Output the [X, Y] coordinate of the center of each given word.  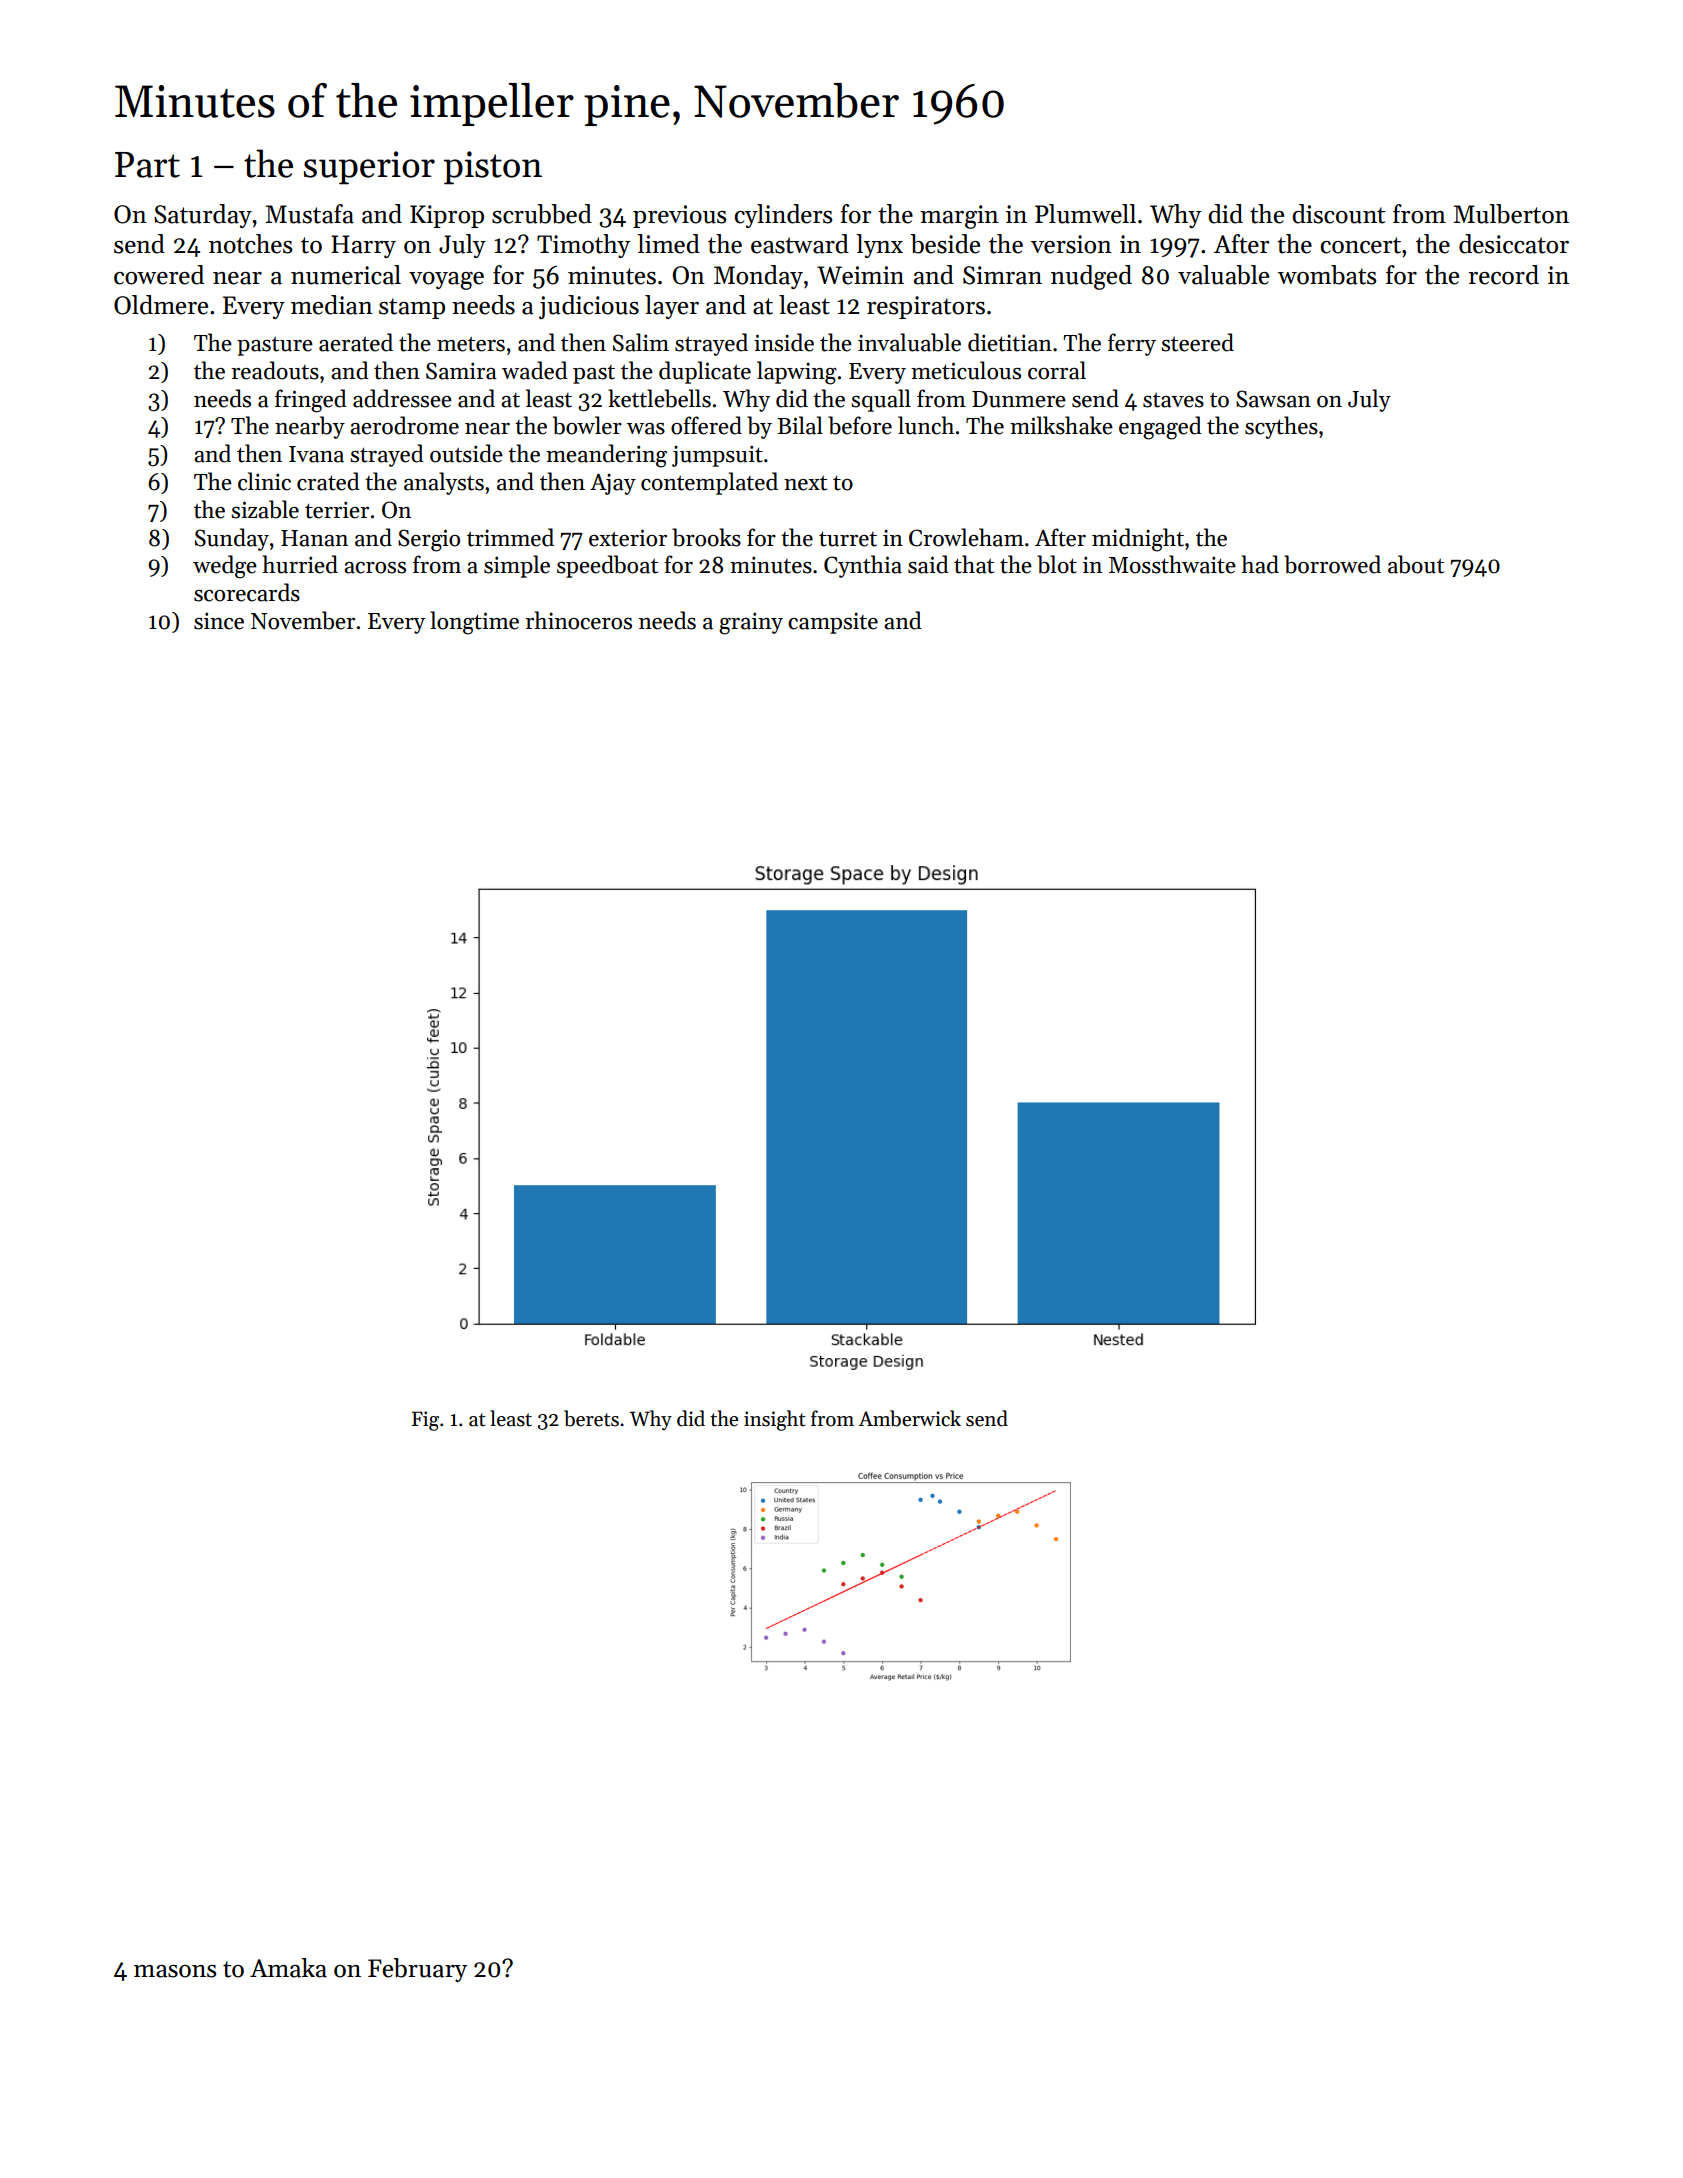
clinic [264, 481]
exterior [628, 538]
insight [775, 1420]
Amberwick [909, 1418]
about [1416, 564]
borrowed [1332, 564]
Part [147, 165]
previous [679, 216]
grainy [751, 623]
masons [175, 1971]
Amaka [288, 1968]
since [219, 621]
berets [591, 1418]
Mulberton [1511, 214]
